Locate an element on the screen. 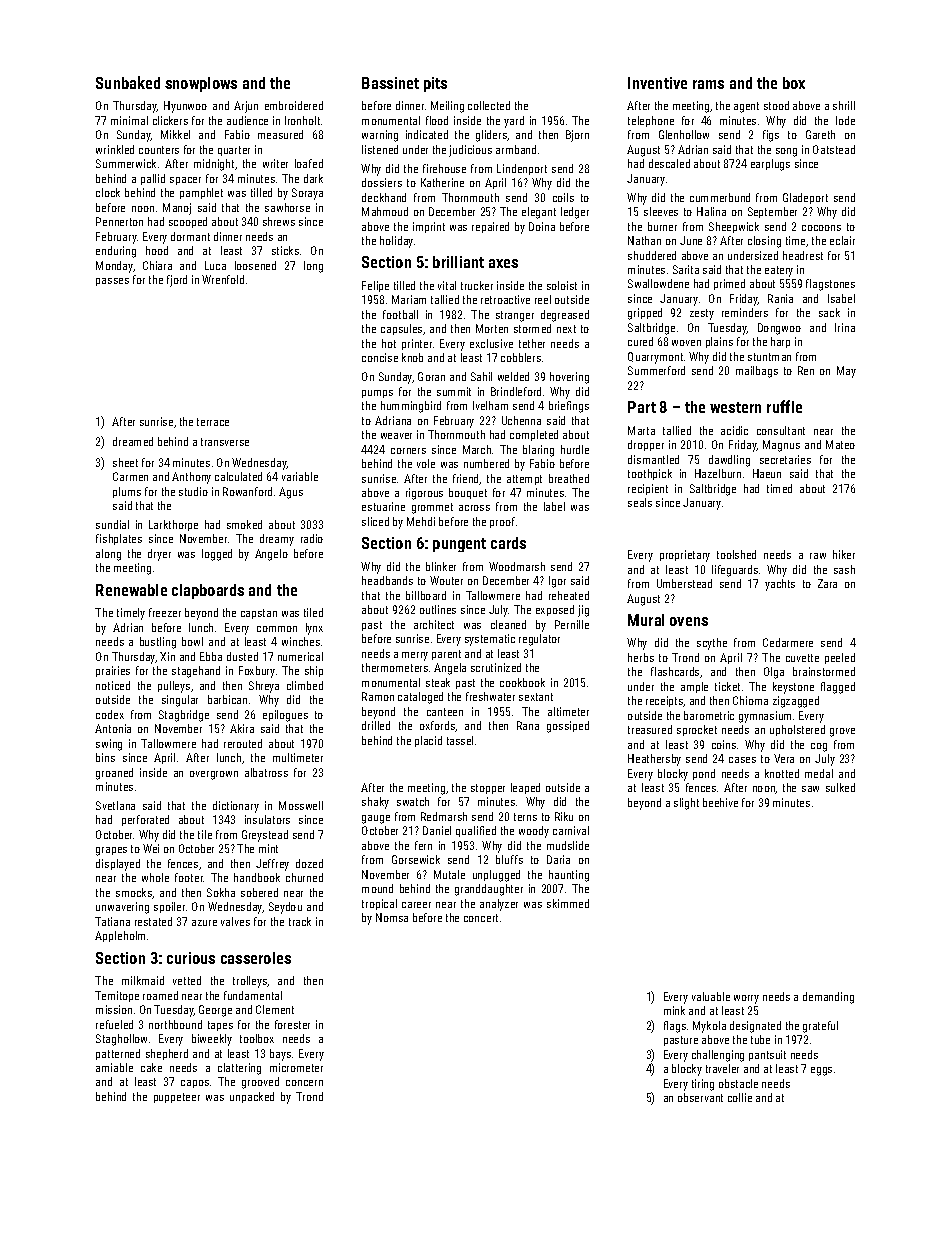 The image size is (952, 1233). writer is located at coordinates (275, 163).
